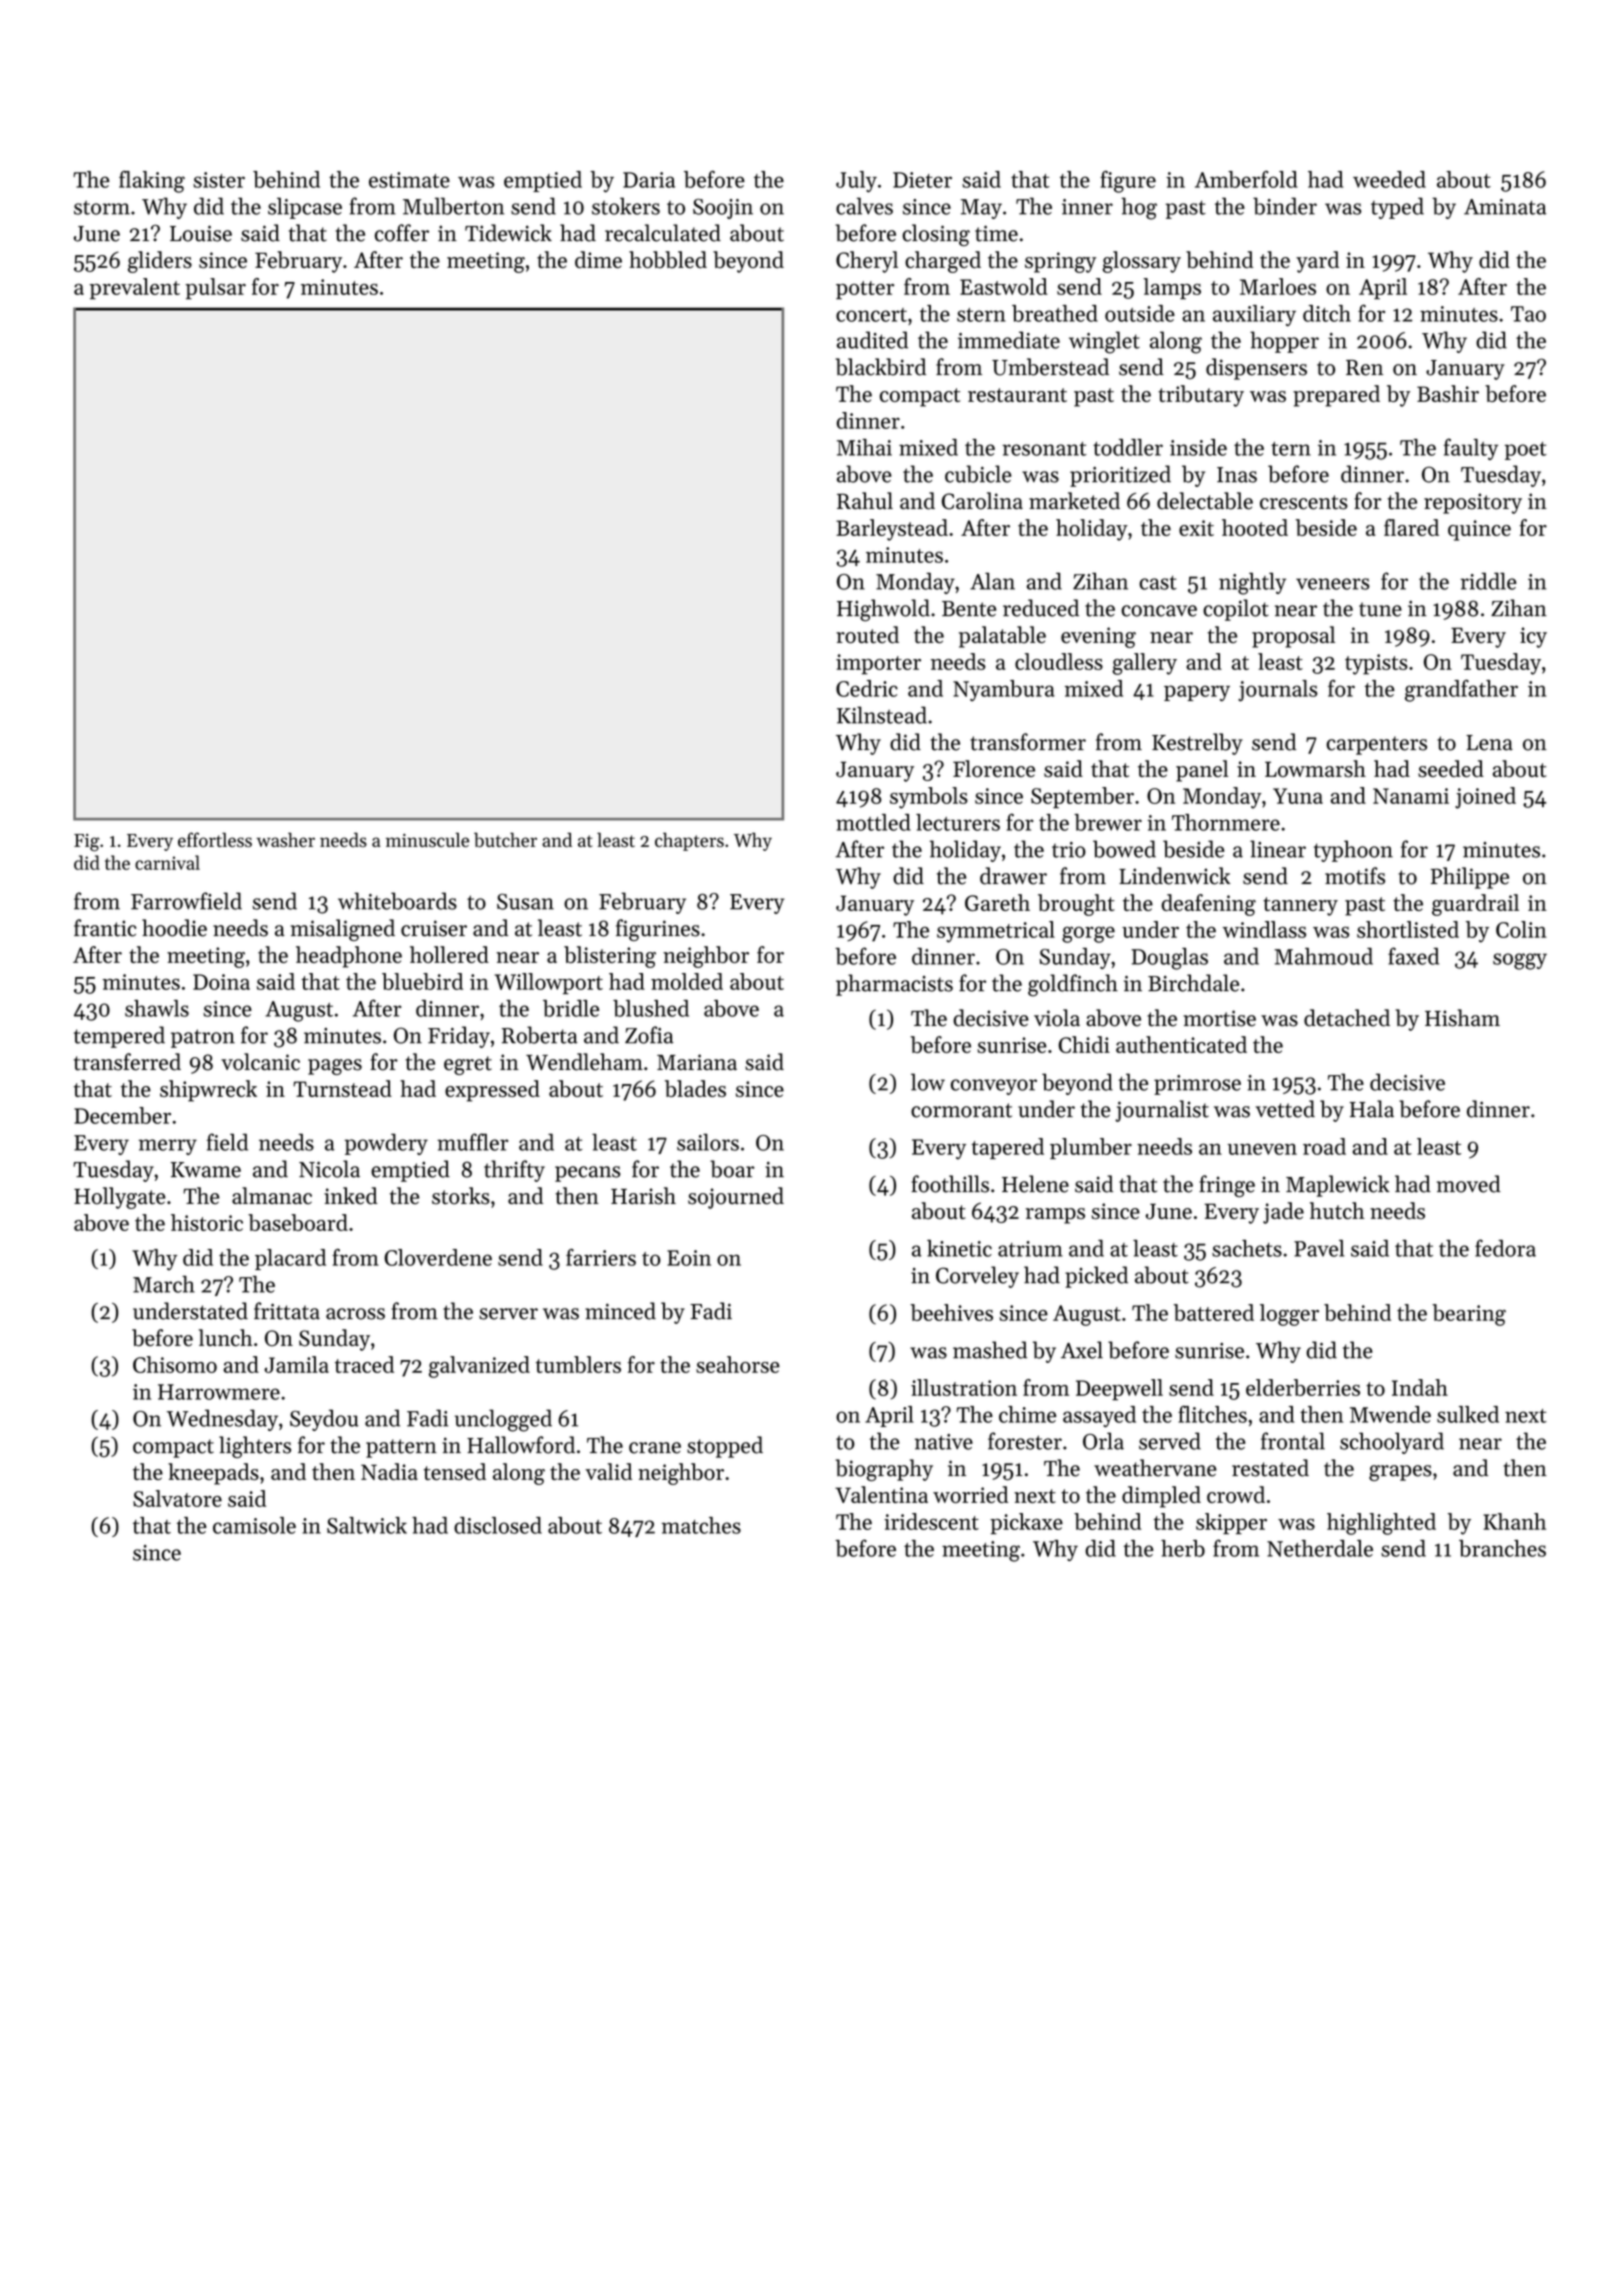  I want to click on pulsar, so click(215, 289).
